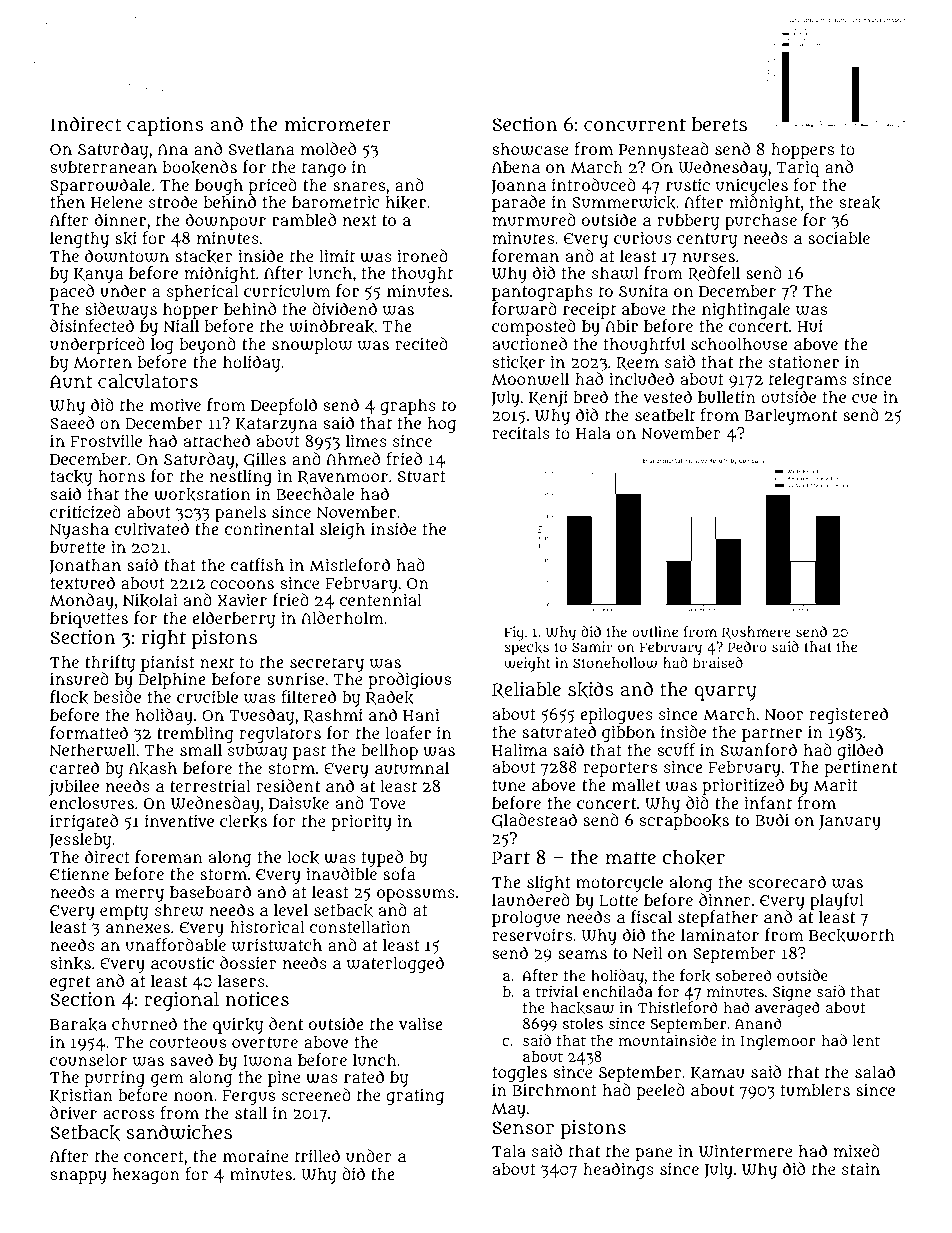  Describe the element at coordinates (416, 895) in the screenshot. I see `opossums` at that location.
